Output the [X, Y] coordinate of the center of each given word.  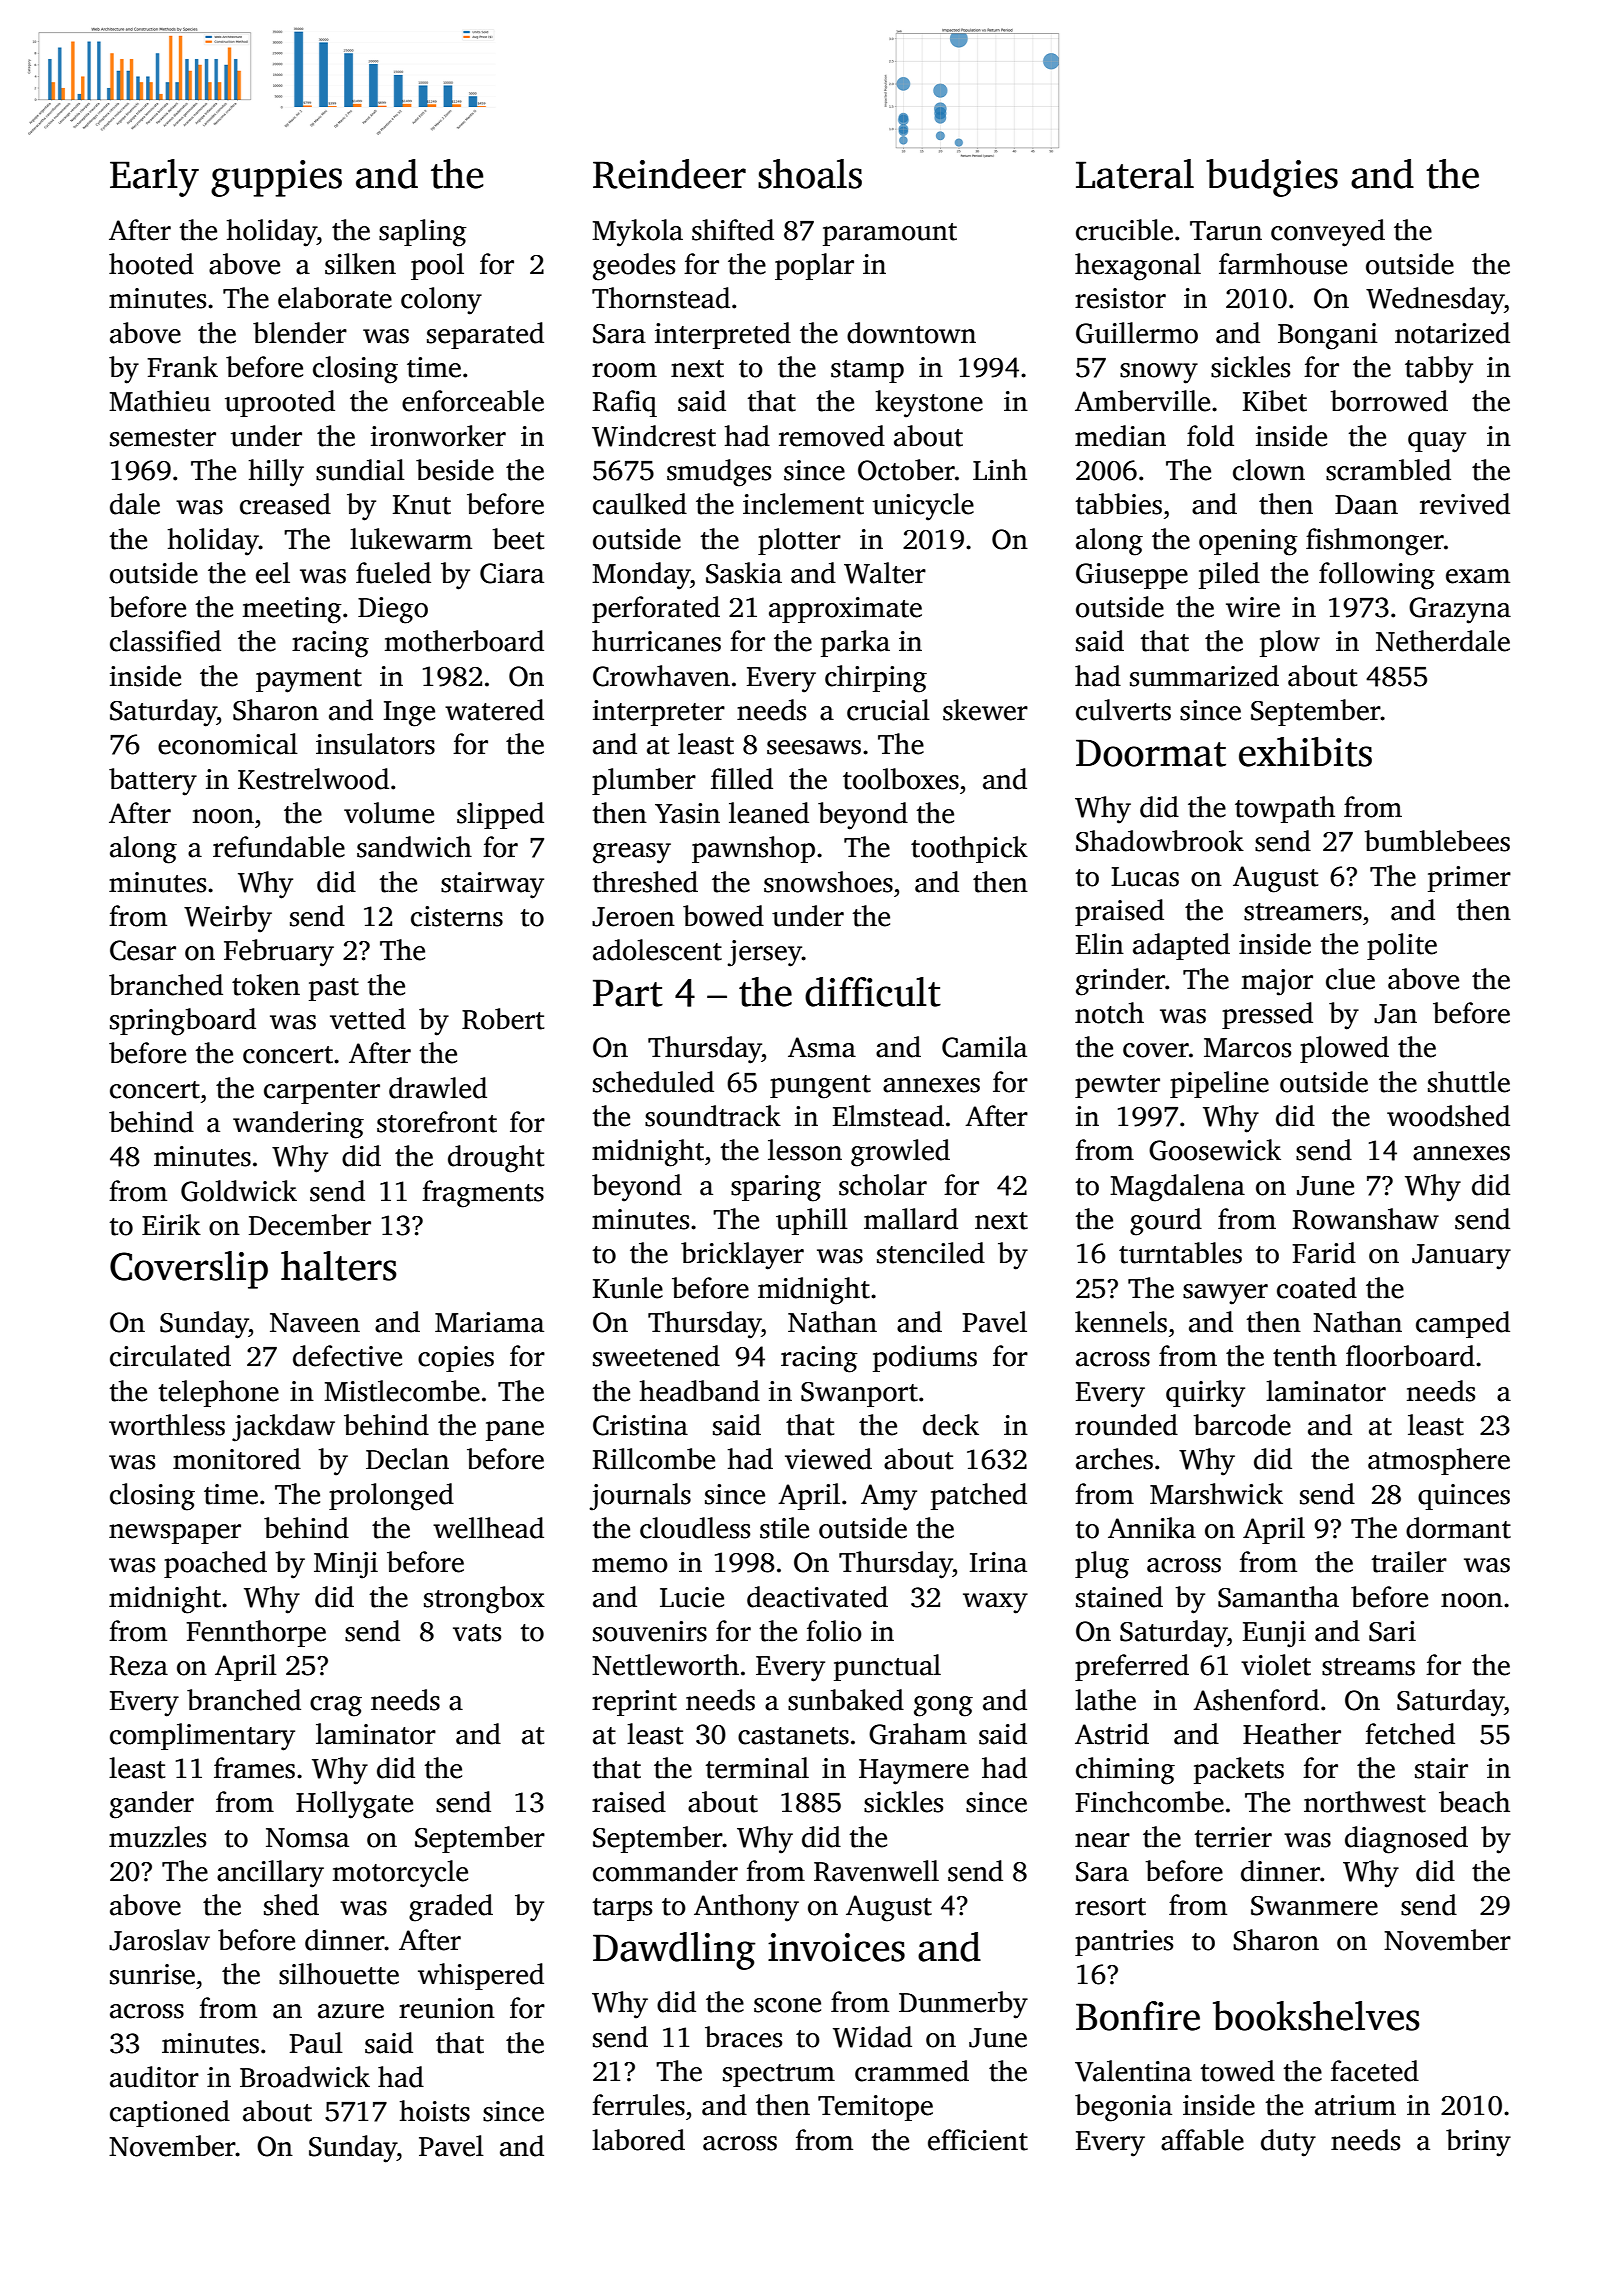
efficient [978, 2140]
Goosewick [1215, 1150]
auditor [154, 2077]
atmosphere [1439, 1461]
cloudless [695, 1528]
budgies [1272, 178]
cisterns [457, 916]
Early [154, 178]
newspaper [175, 1534]
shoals [810, 174]
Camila [984, 1047]
